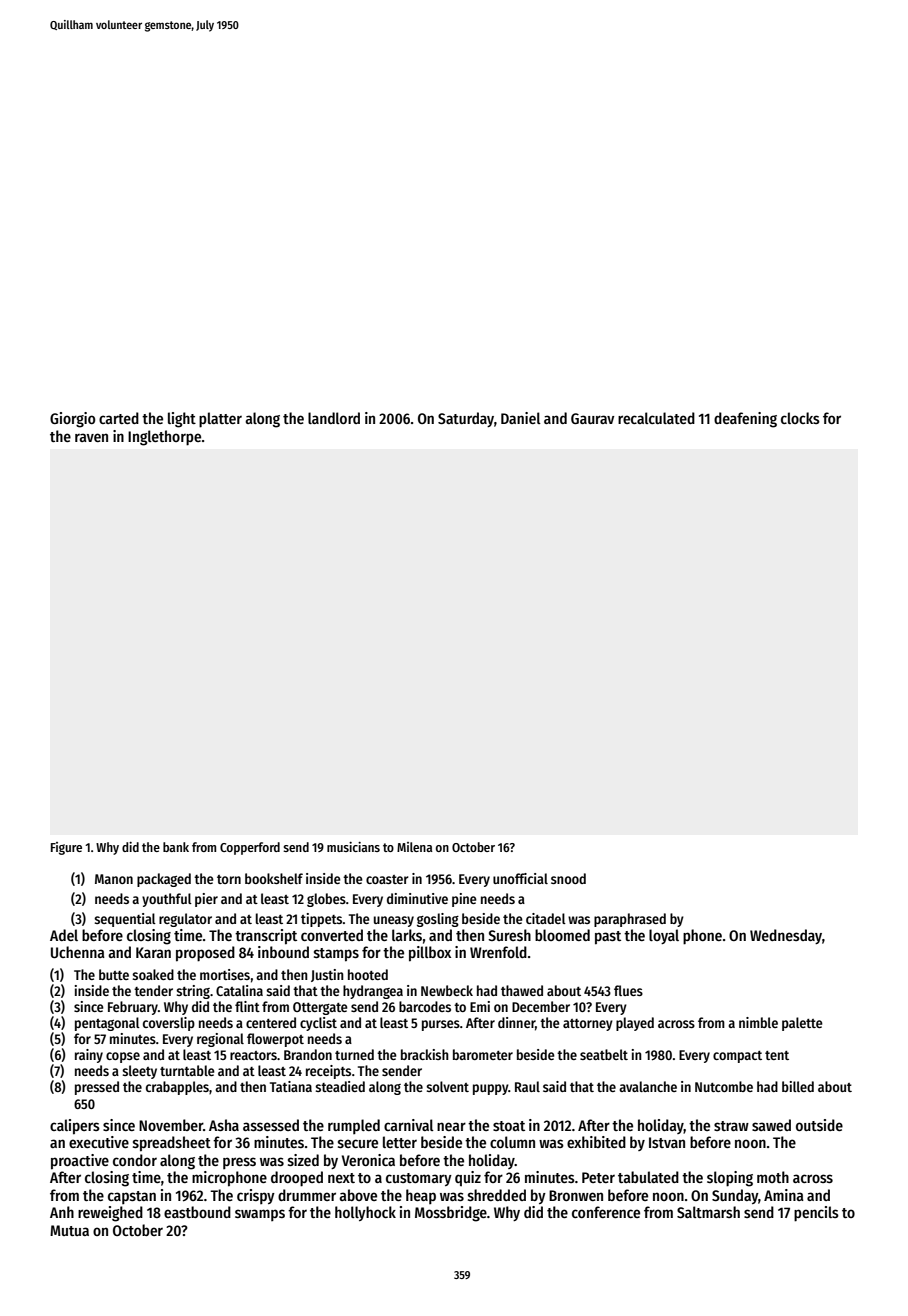 The image size is (908, 1316). Describe the element at coordinates (466, 419) in the screenshot. I see `Saturday` at that location.
